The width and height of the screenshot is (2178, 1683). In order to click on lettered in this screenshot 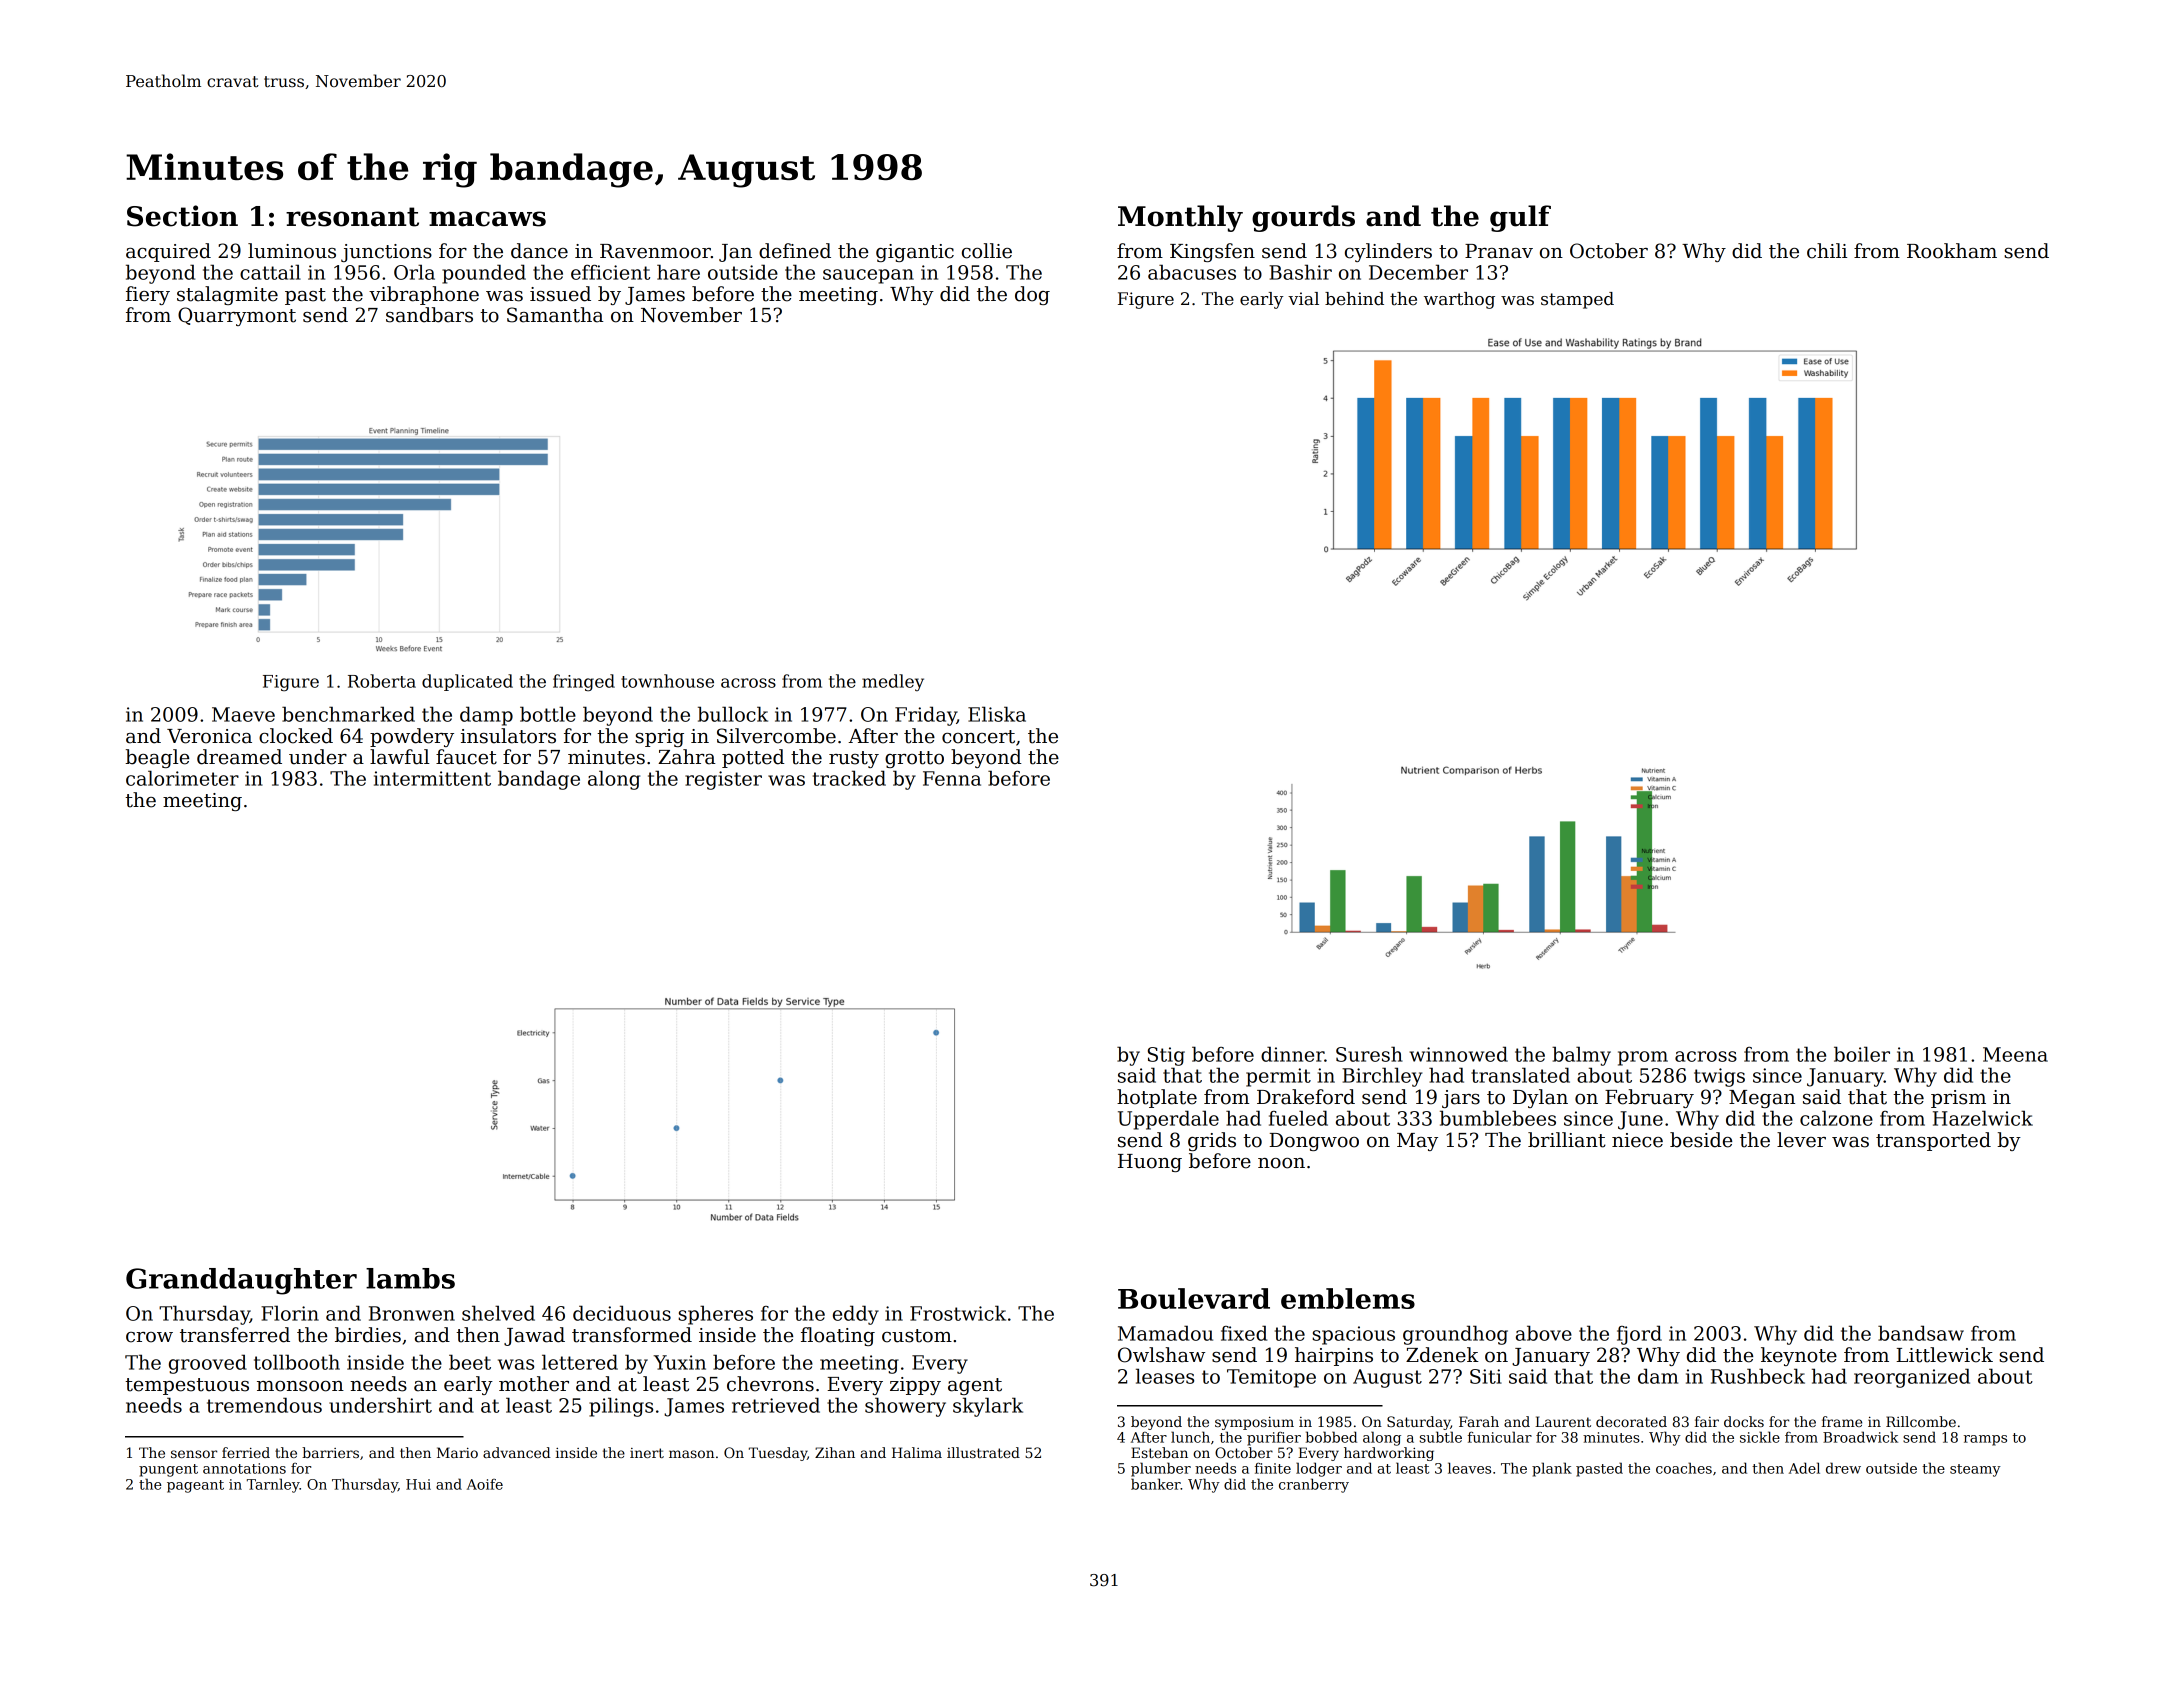, I will do `click(580, 1362)`.
